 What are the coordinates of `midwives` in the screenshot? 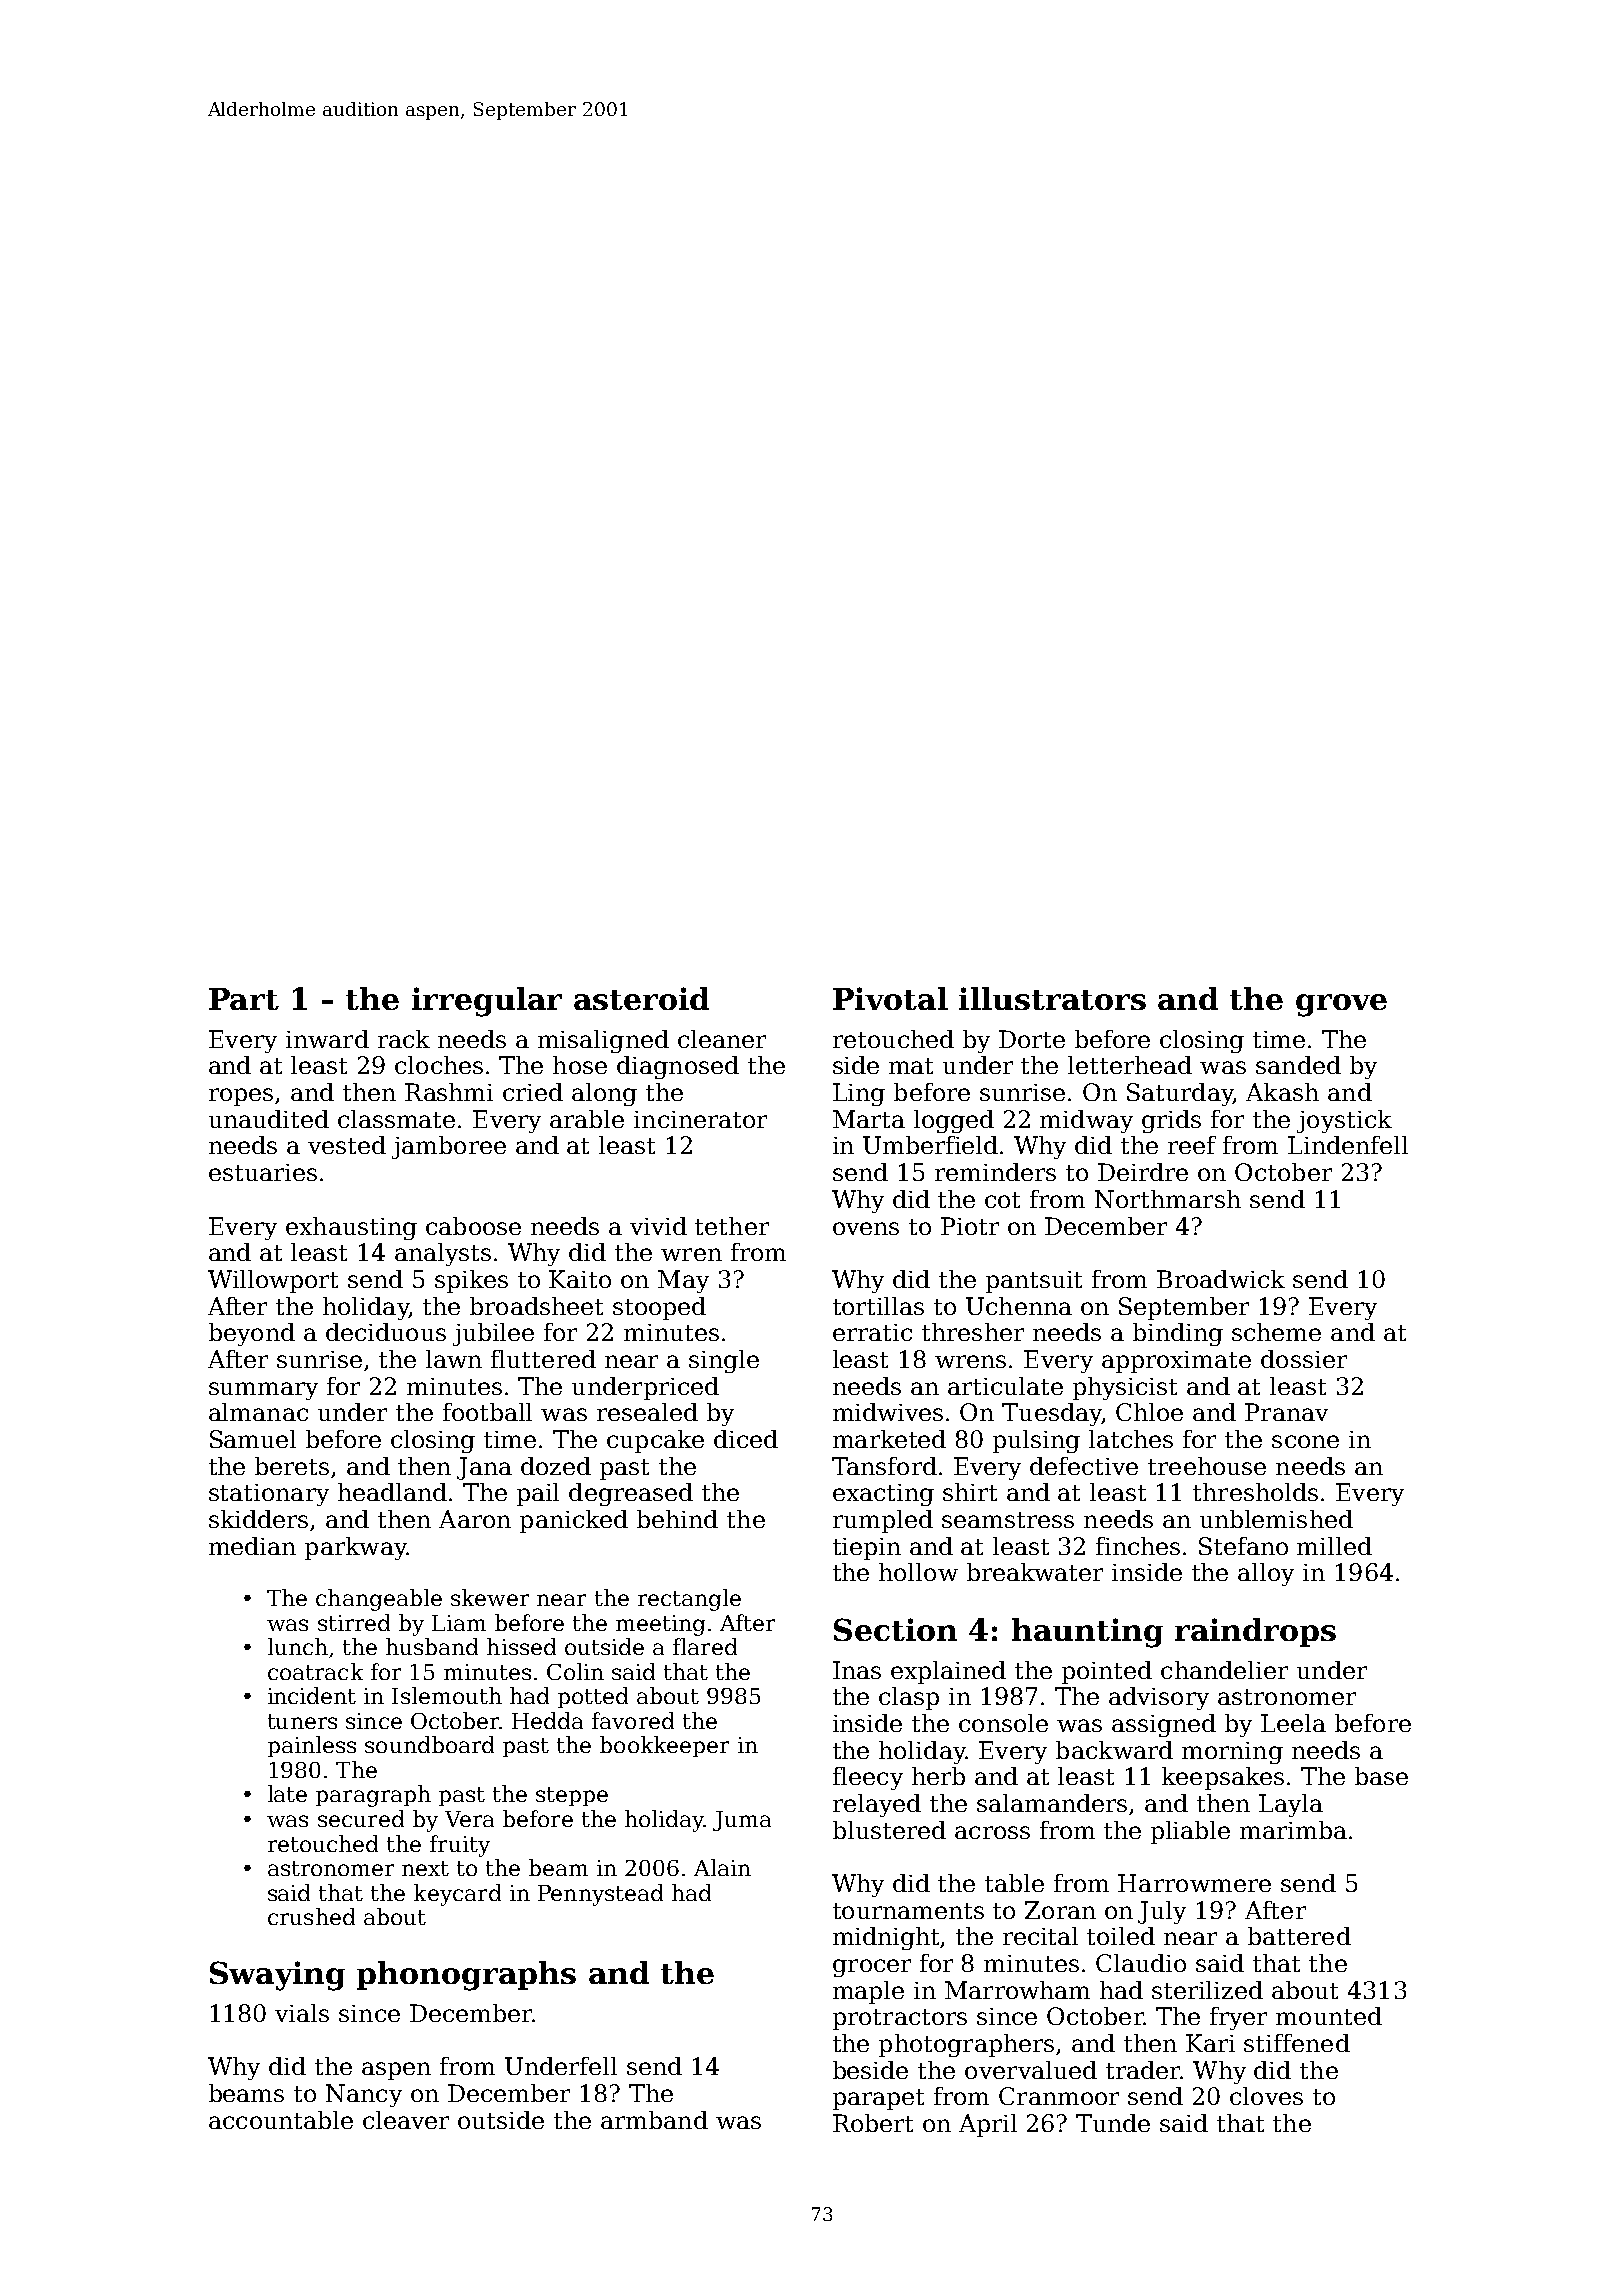 It's located at (888, 1412).
